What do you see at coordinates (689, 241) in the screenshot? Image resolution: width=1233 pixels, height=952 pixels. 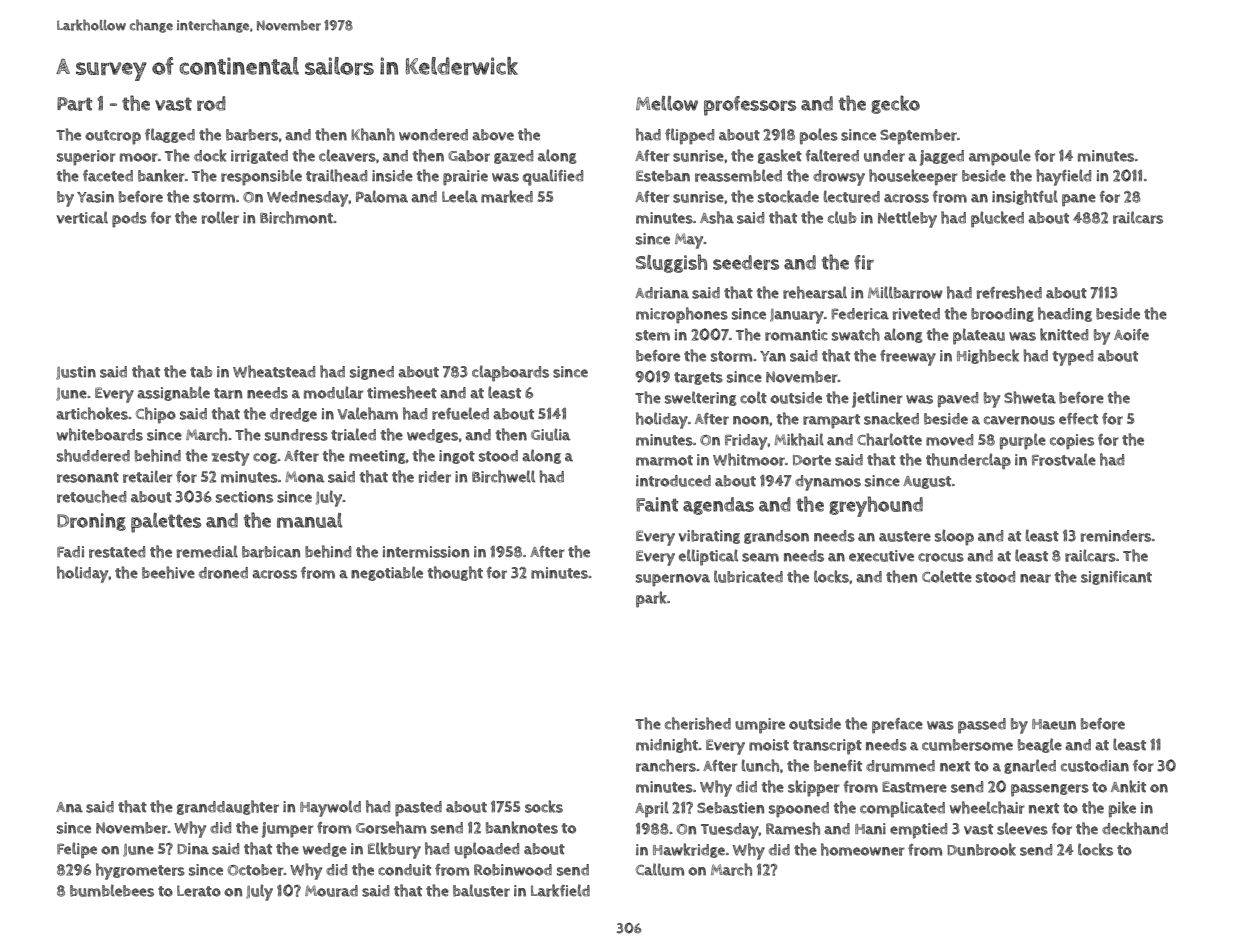 I see `May` at bounding box center [689, 241].
